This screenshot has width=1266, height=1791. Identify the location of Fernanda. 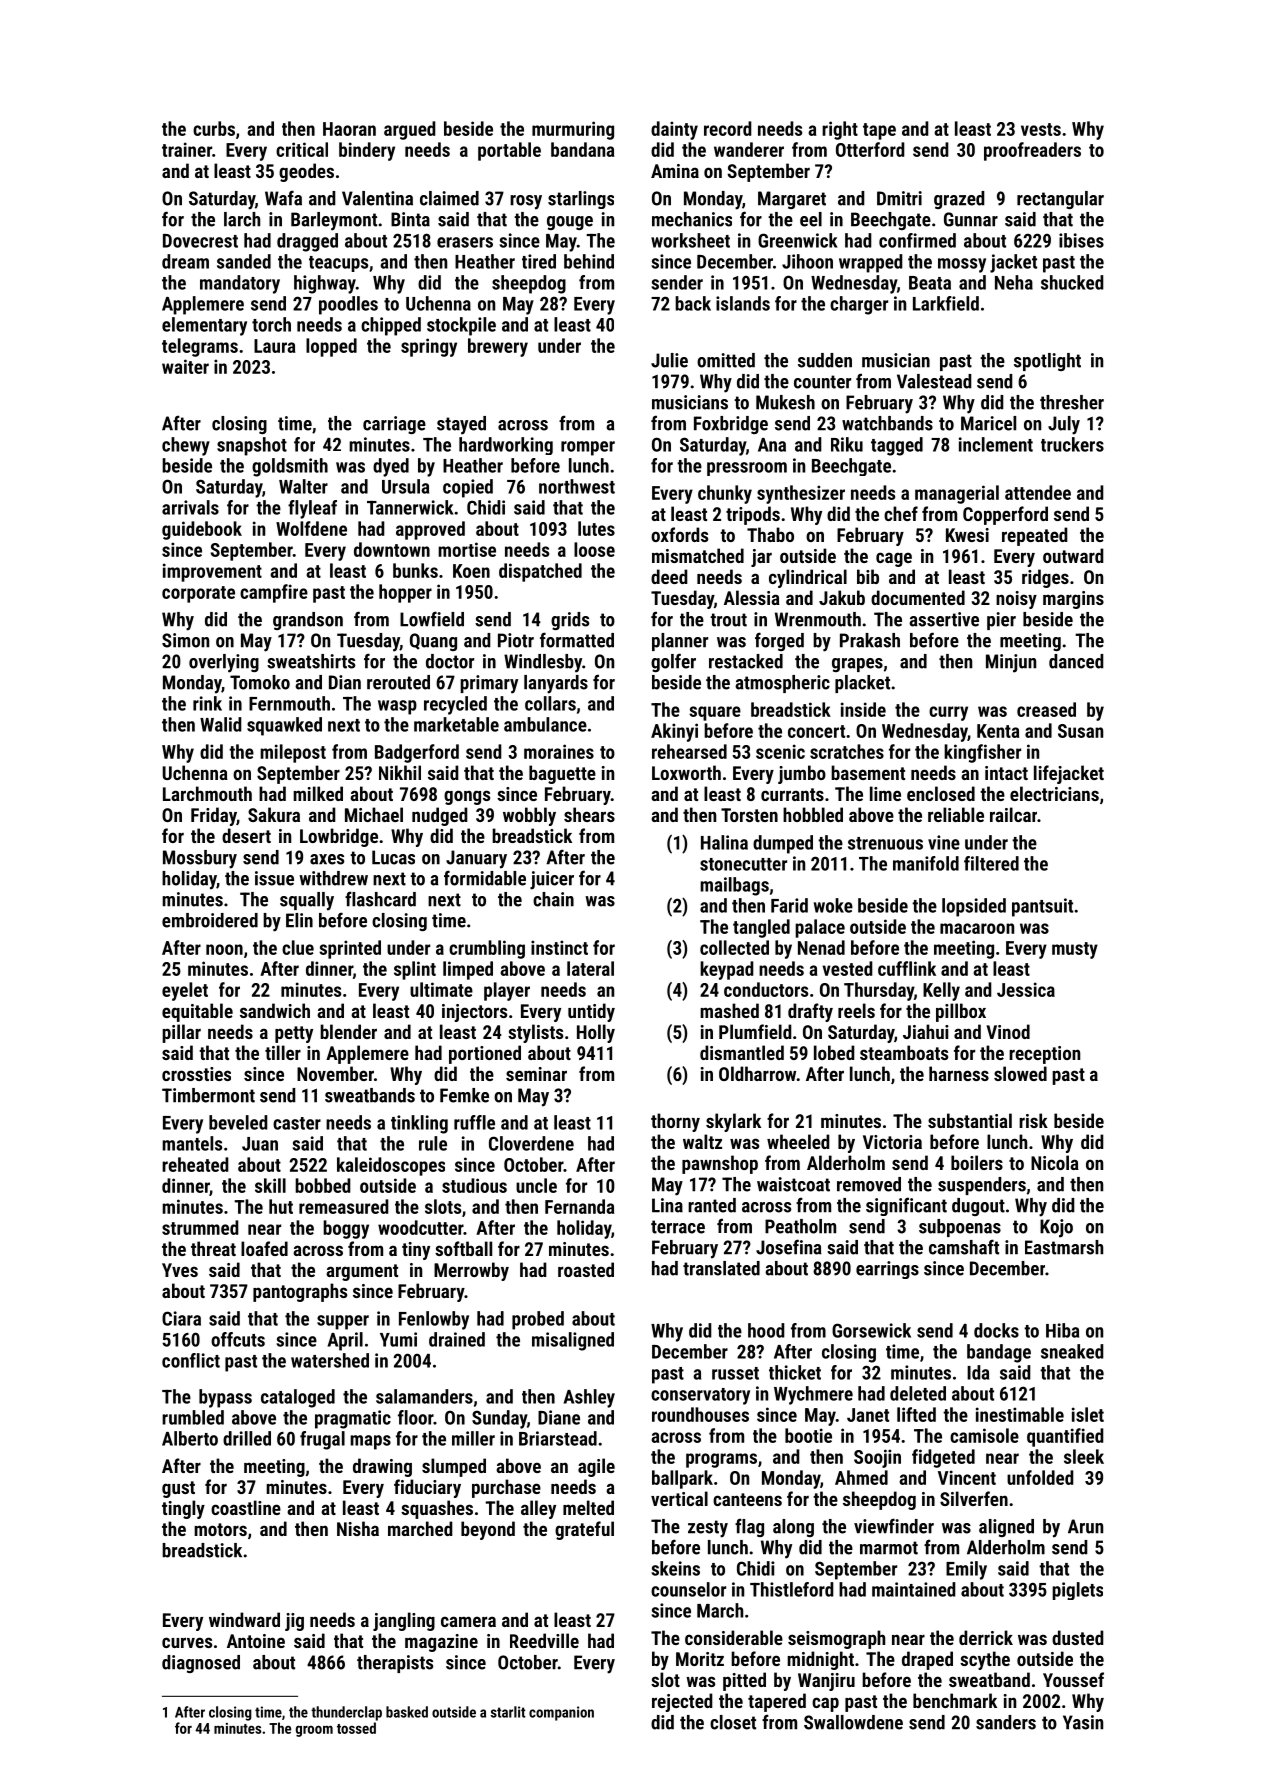
(580, 1206).
